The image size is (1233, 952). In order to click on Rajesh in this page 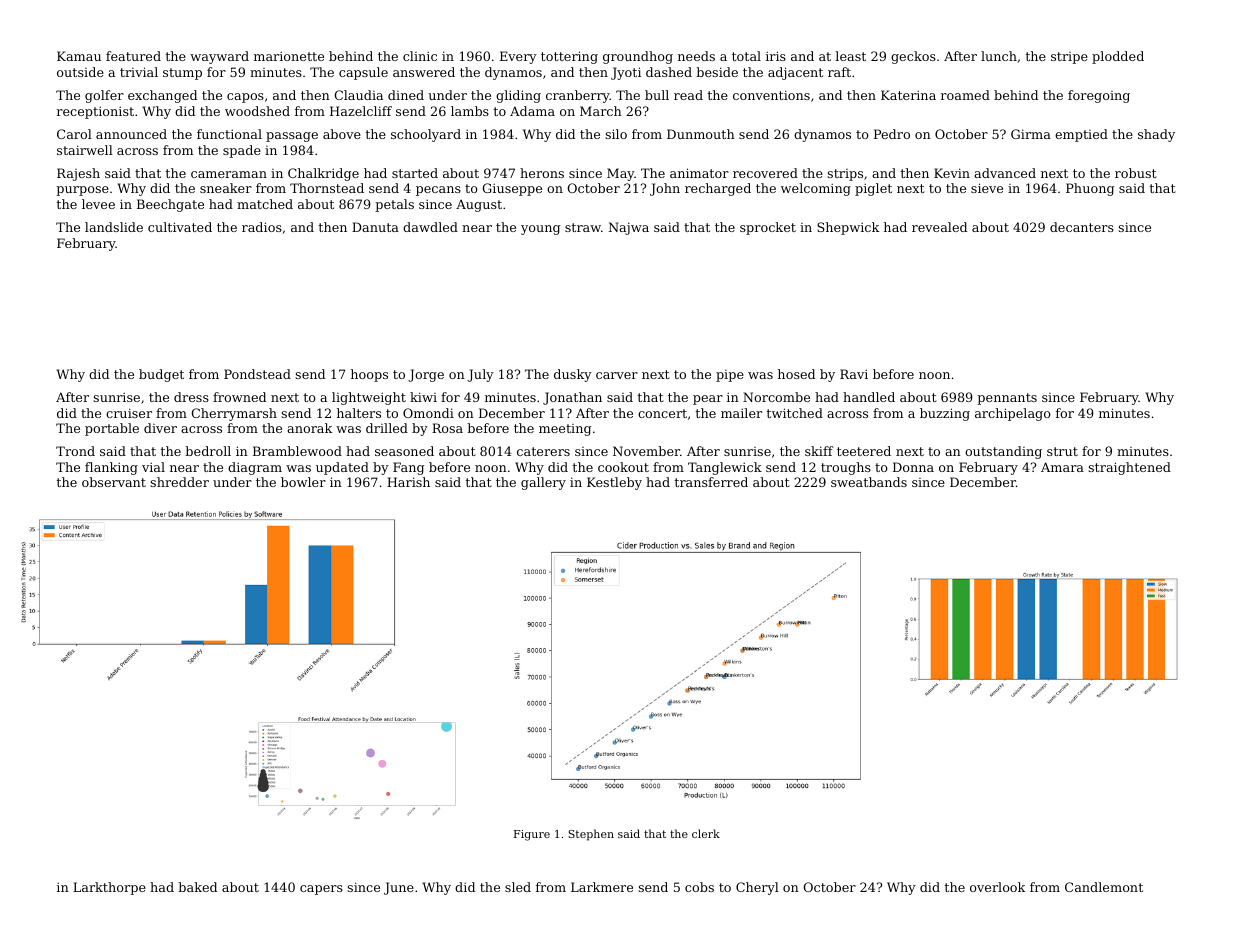, I will do `click(78, 174)`.
